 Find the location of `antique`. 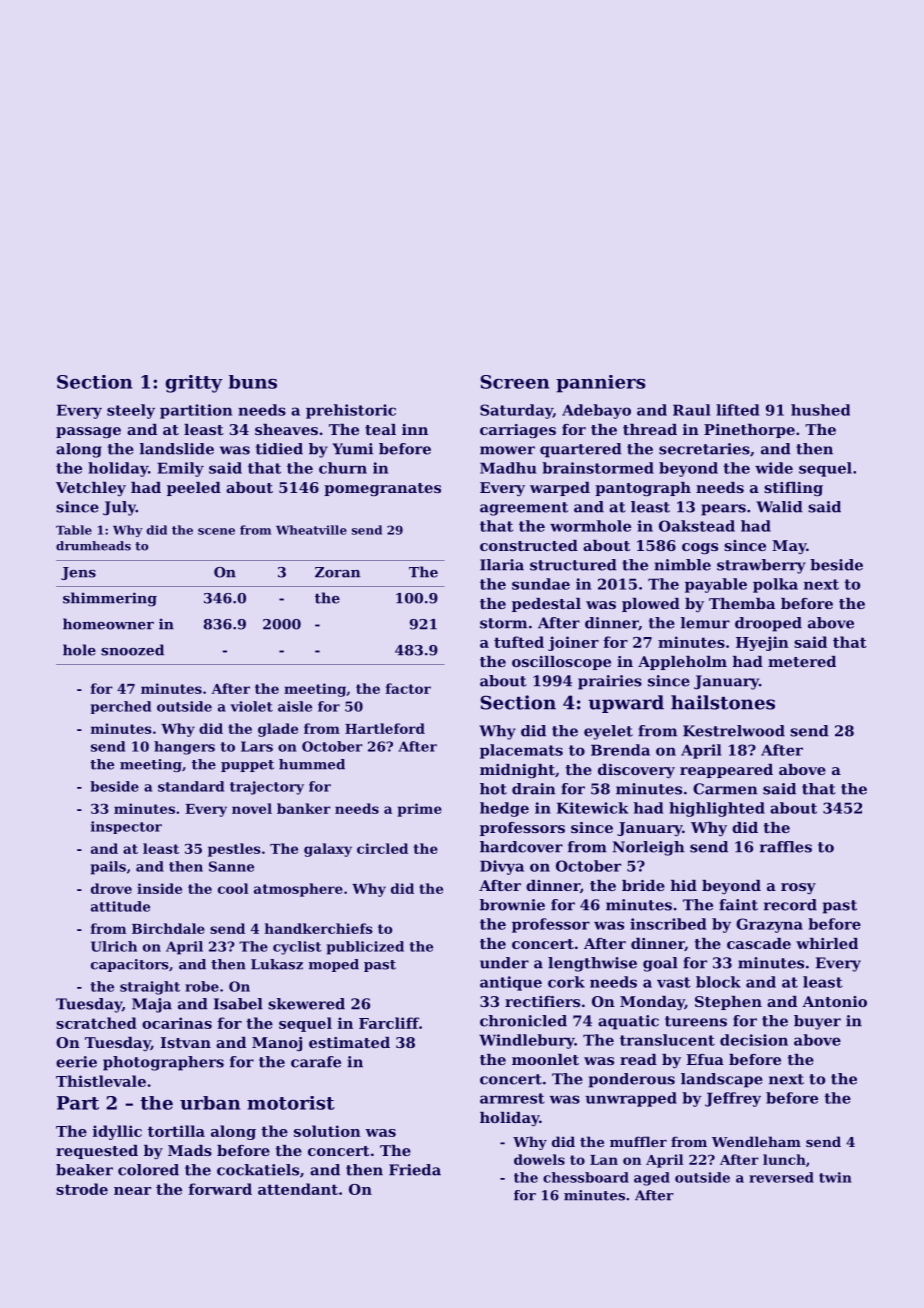

antique is located at coordinates (511, 983).
